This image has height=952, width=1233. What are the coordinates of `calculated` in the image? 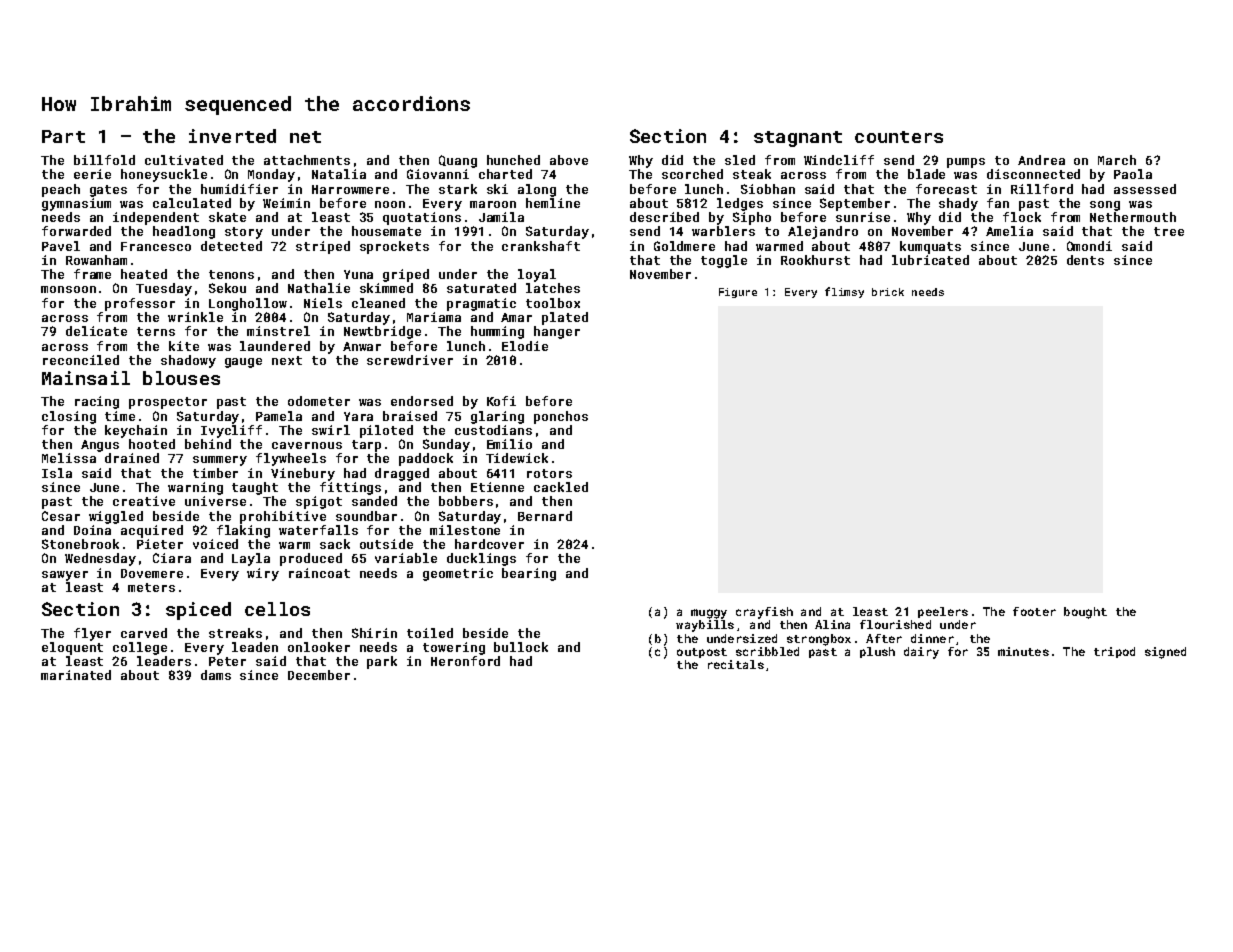 It's located at (192, 203).
